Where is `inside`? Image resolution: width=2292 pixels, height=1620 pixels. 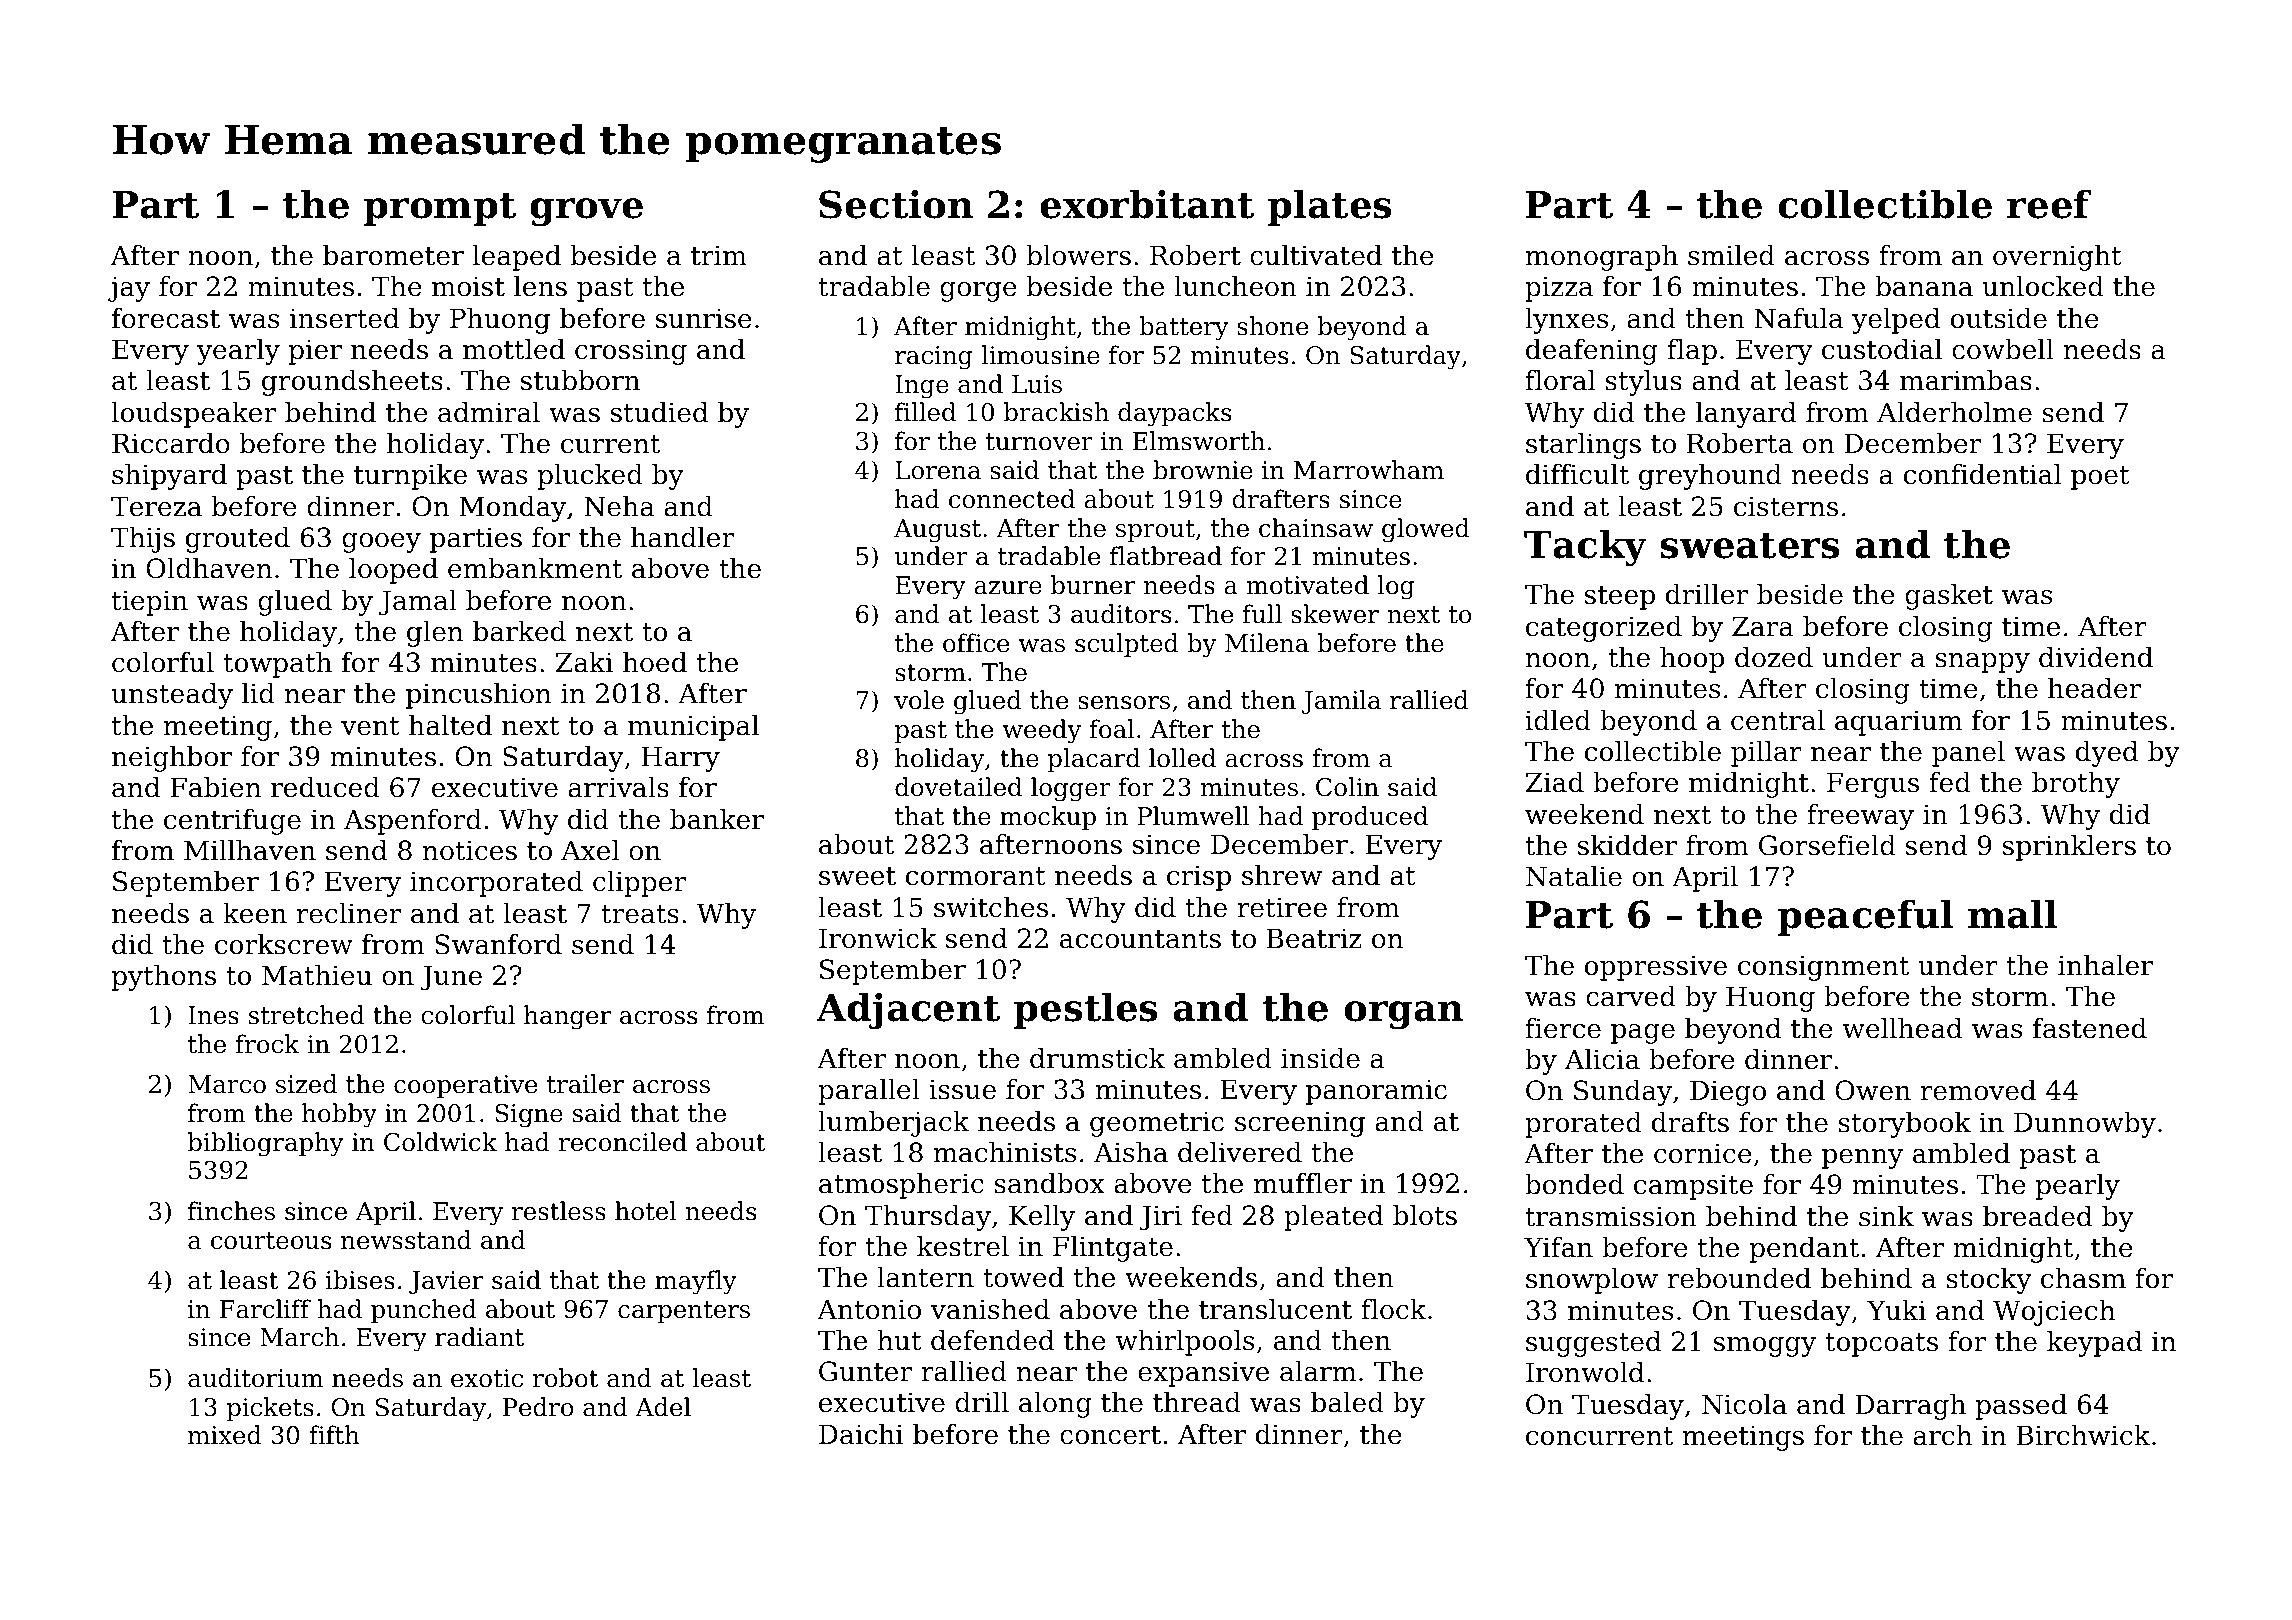
inside is located at coordinates (1320, 1058).
